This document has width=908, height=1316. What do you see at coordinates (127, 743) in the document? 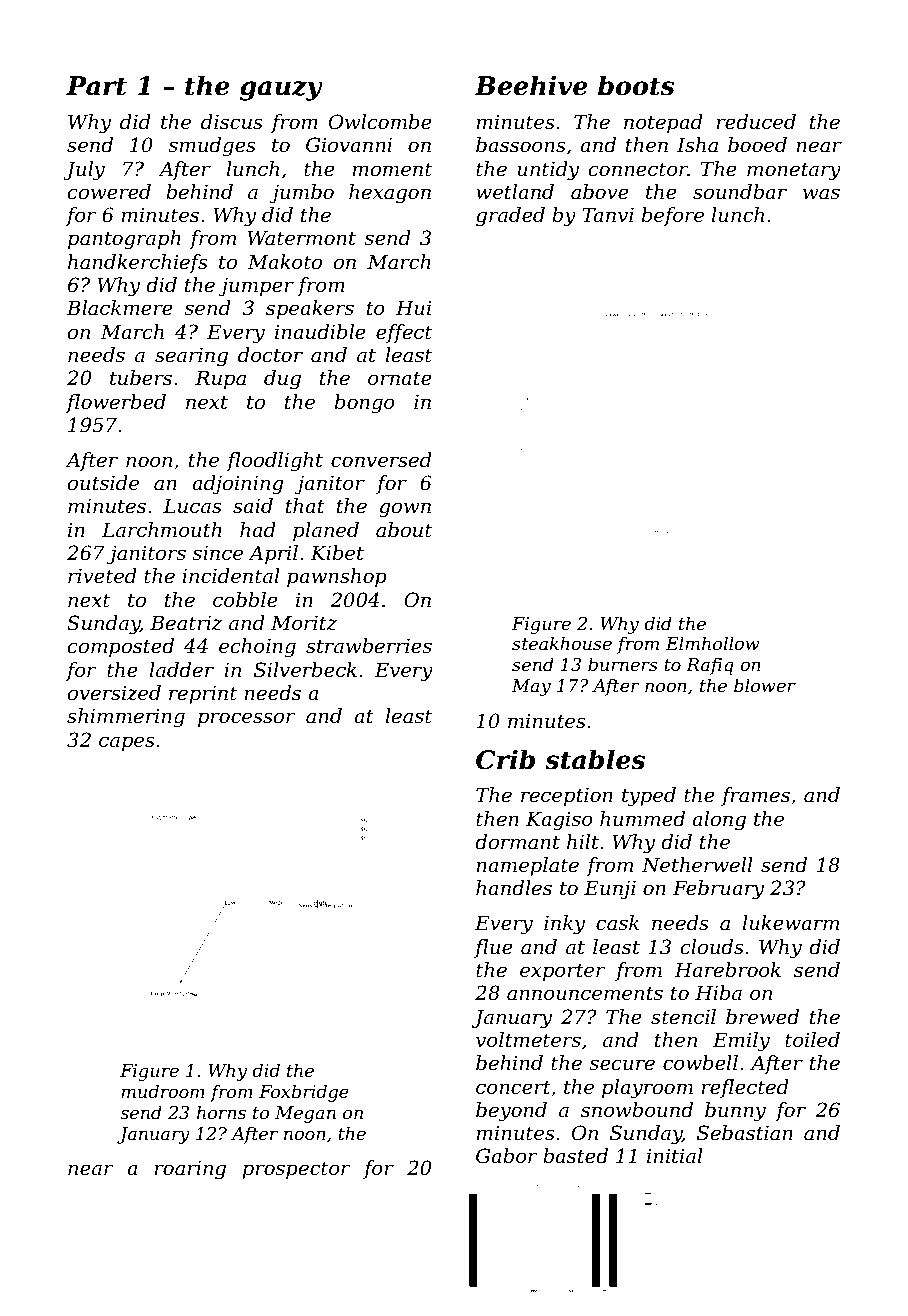
I see `capes` at bounding box center [127, 743].
